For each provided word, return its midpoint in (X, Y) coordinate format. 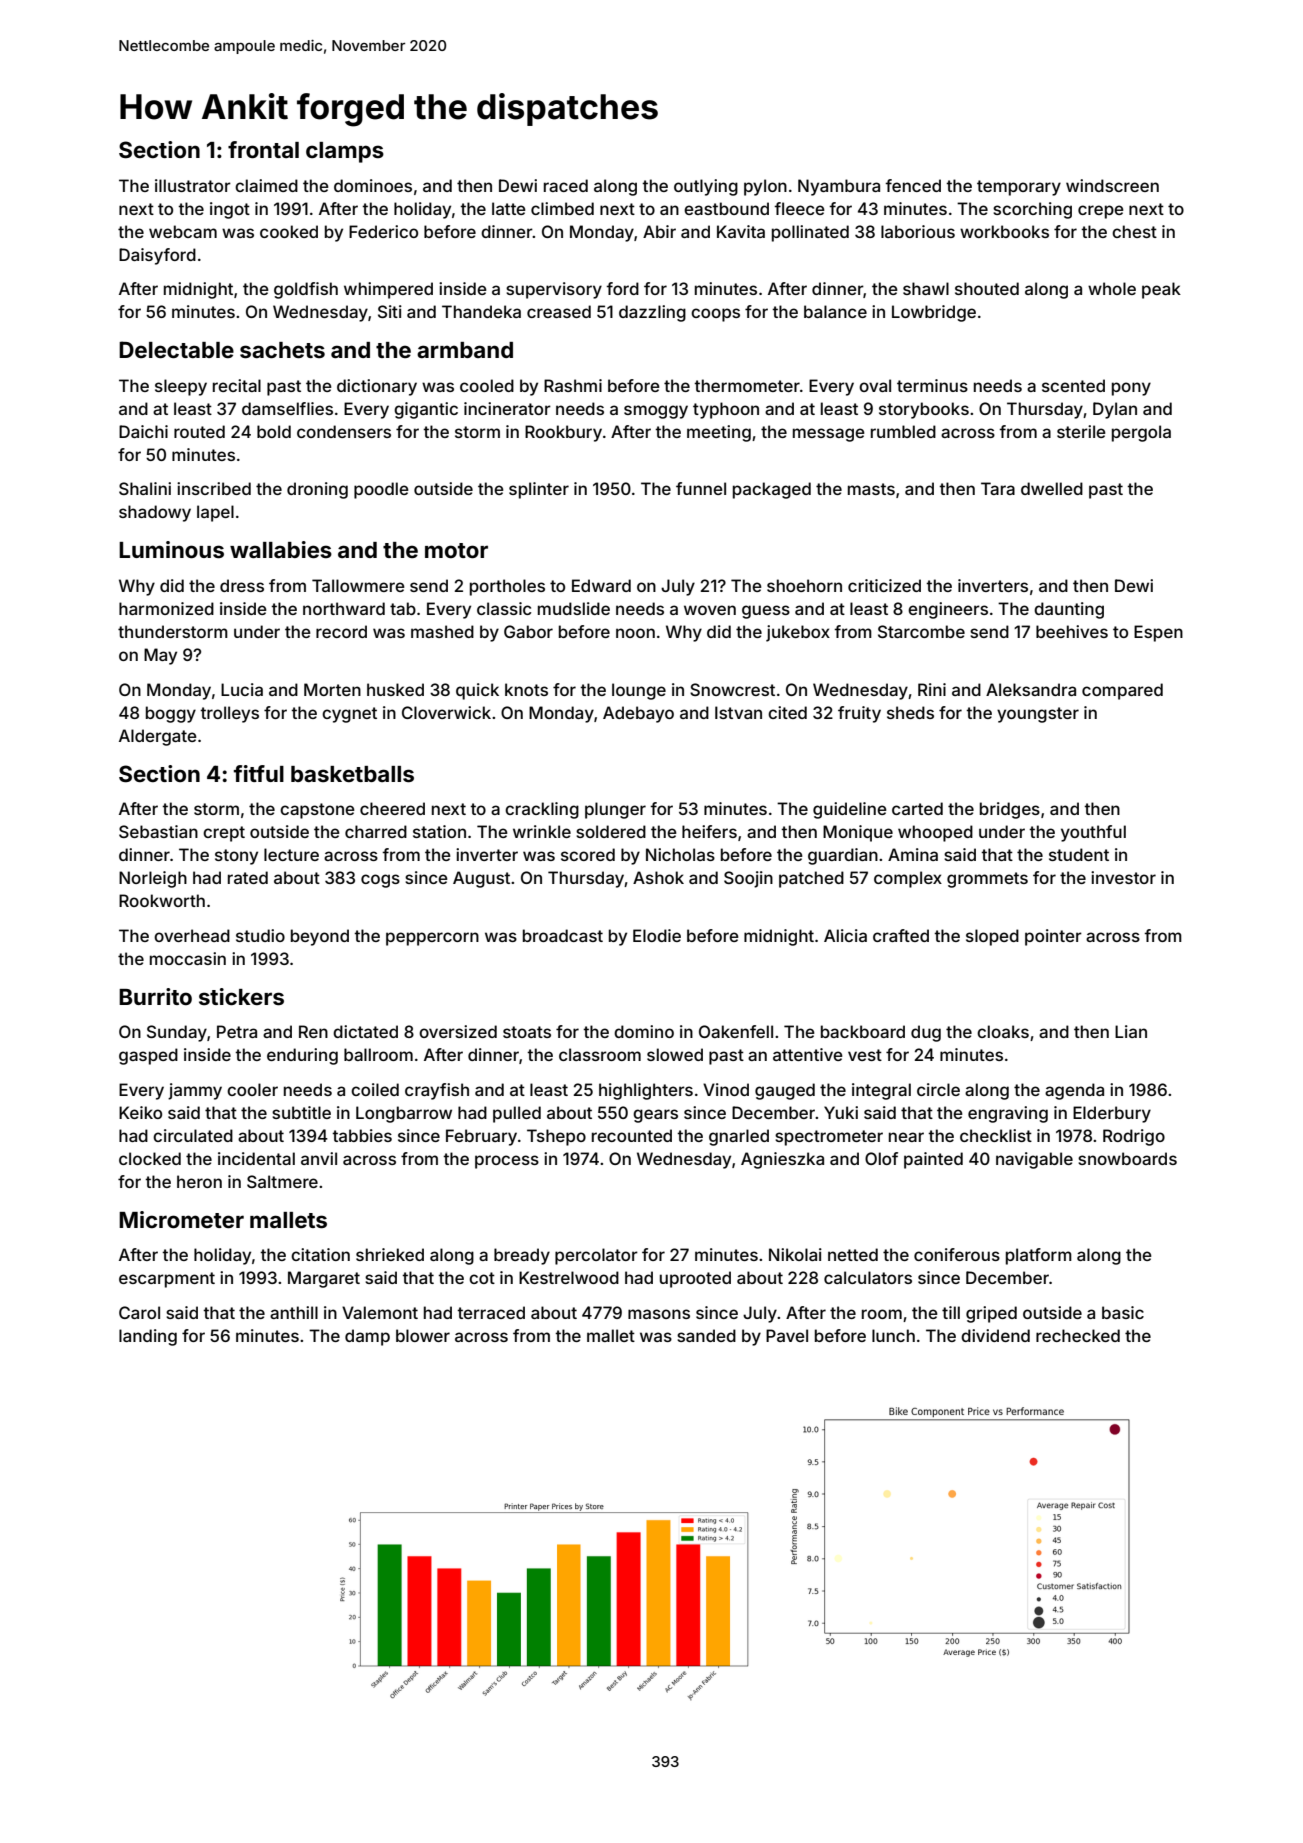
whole (1112, 288)
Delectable (176, 349)
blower (423, 1335)
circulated (193, 1135)
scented (1073, 385)
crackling (542, 810)
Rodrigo (1134, 1137)
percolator (596, 1256)
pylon (765, 187)
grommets (987, 880)
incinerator (507, 408)
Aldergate (158, 737)
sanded (706, 1335)
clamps (345, 152)
